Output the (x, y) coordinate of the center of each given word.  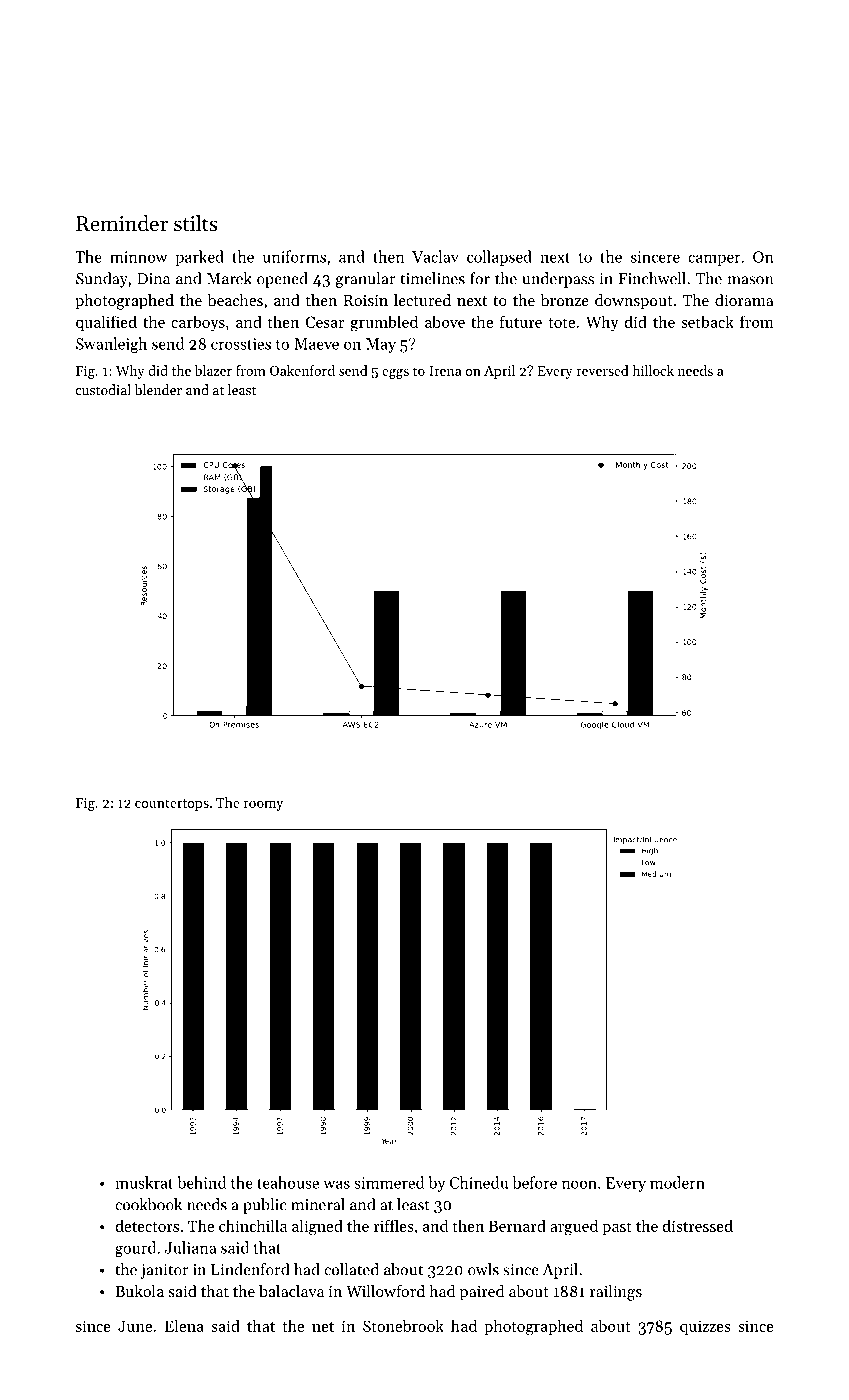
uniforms (294, 256)
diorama (744, 300)
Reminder (122, 223)
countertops (172, 805)
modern (677, 1182)
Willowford (385, 1291)
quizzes (705, 1327)
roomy (263, 806)
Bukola (139, 1291)
